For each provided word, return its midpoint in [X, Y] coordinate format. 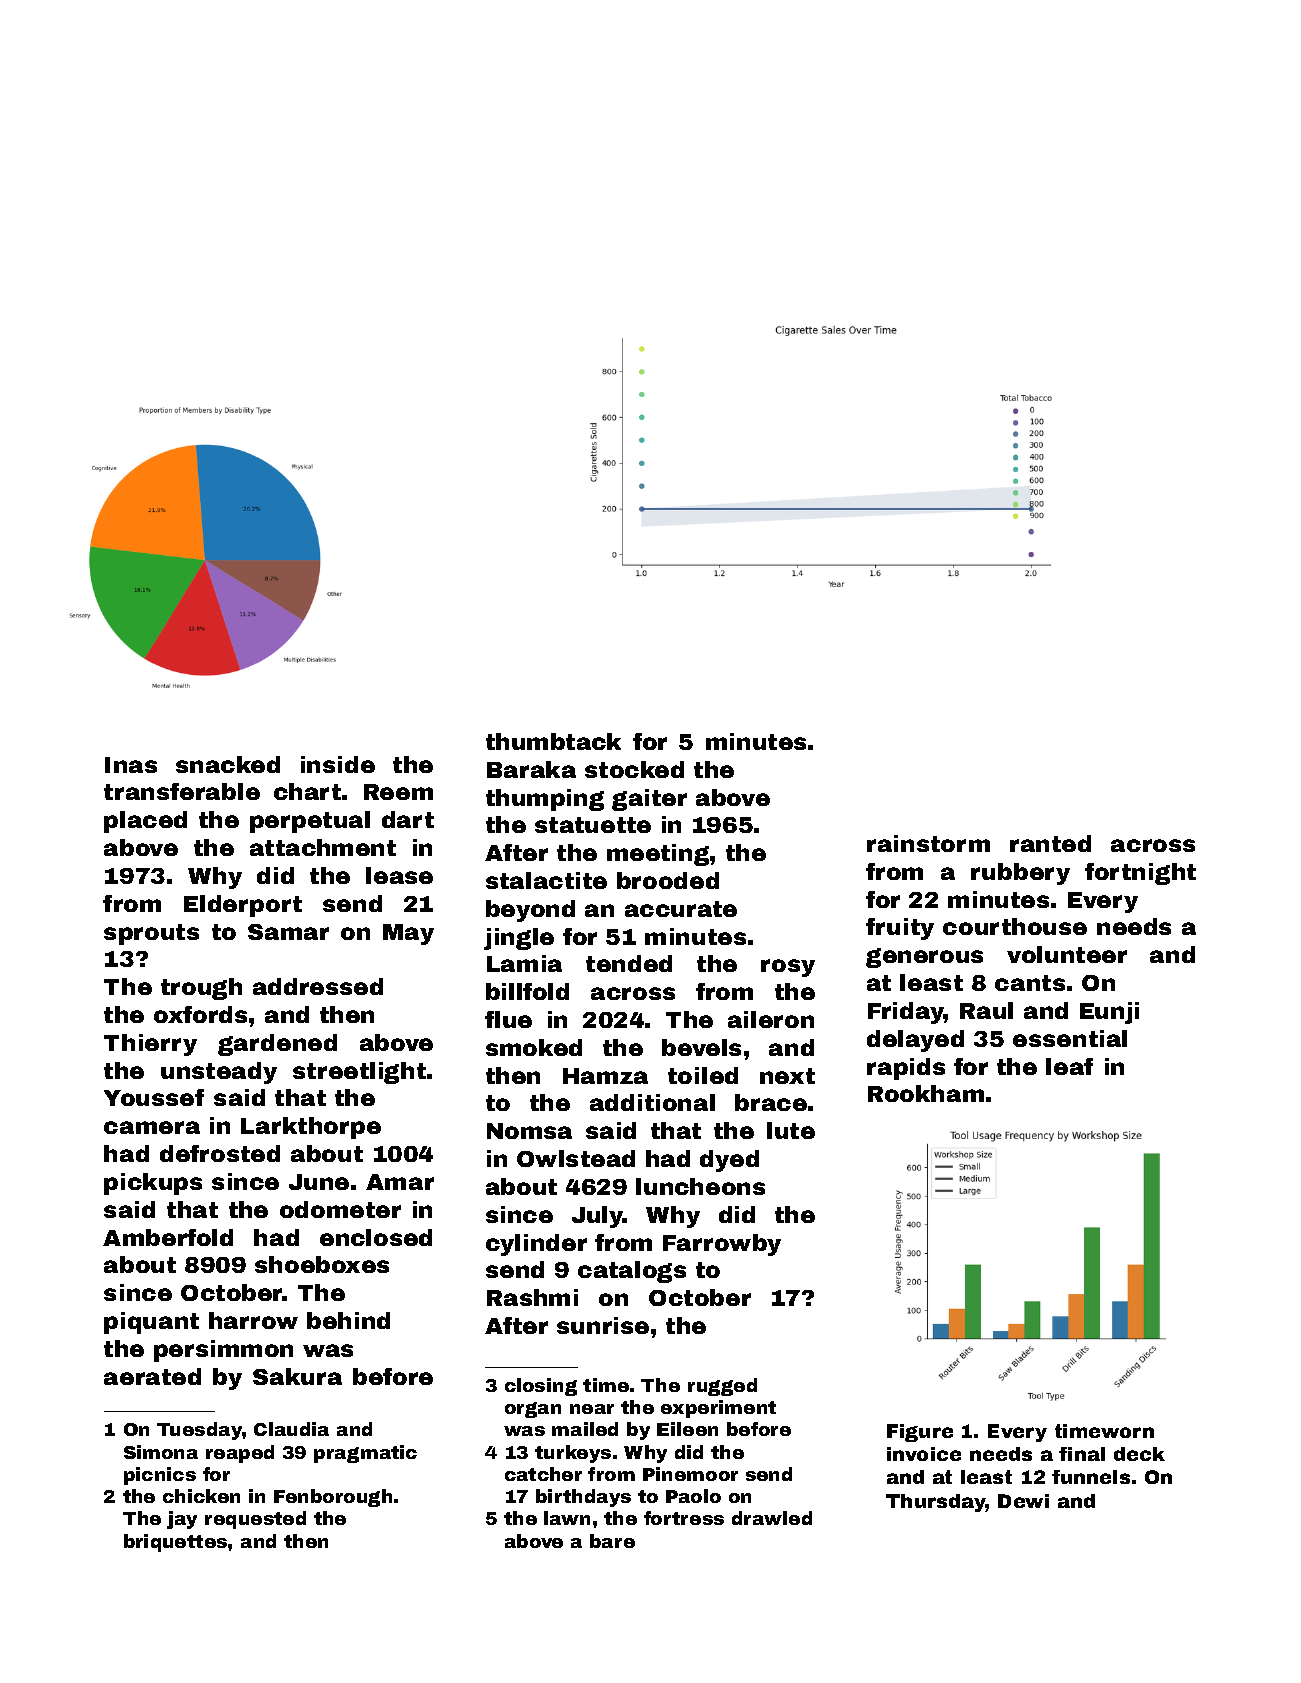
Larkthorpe [311, 1128]
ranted [1050, 843]
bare [612, 1541]
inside [338, 764]
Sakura [297, 1376]
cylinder [536, 1245]
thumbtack [553, 741]
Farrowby [722, 1245]
